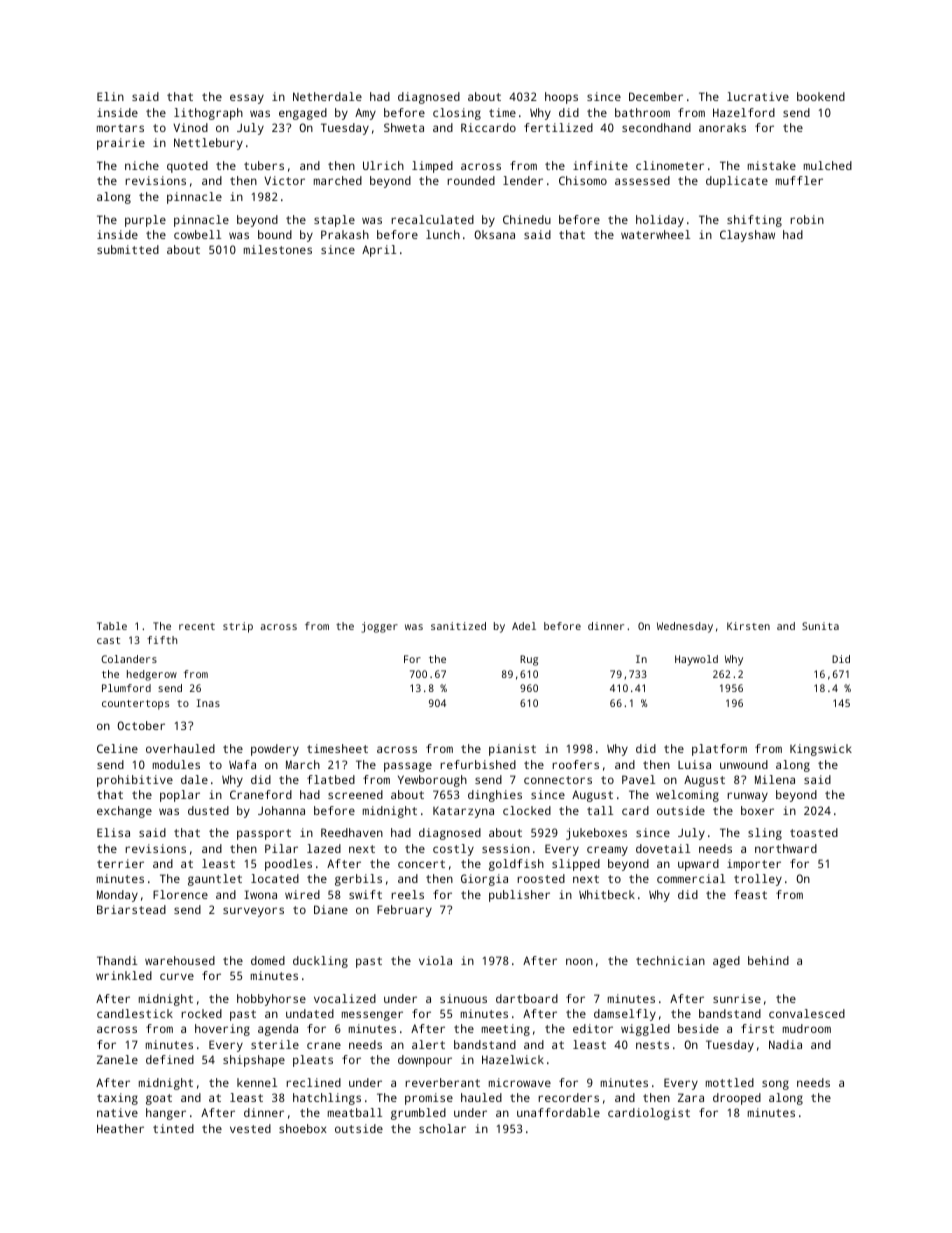  What do you see at coordinates (737, 1099) in the screenshot?
I see `drooped` at bounding box center [737, 1099].
